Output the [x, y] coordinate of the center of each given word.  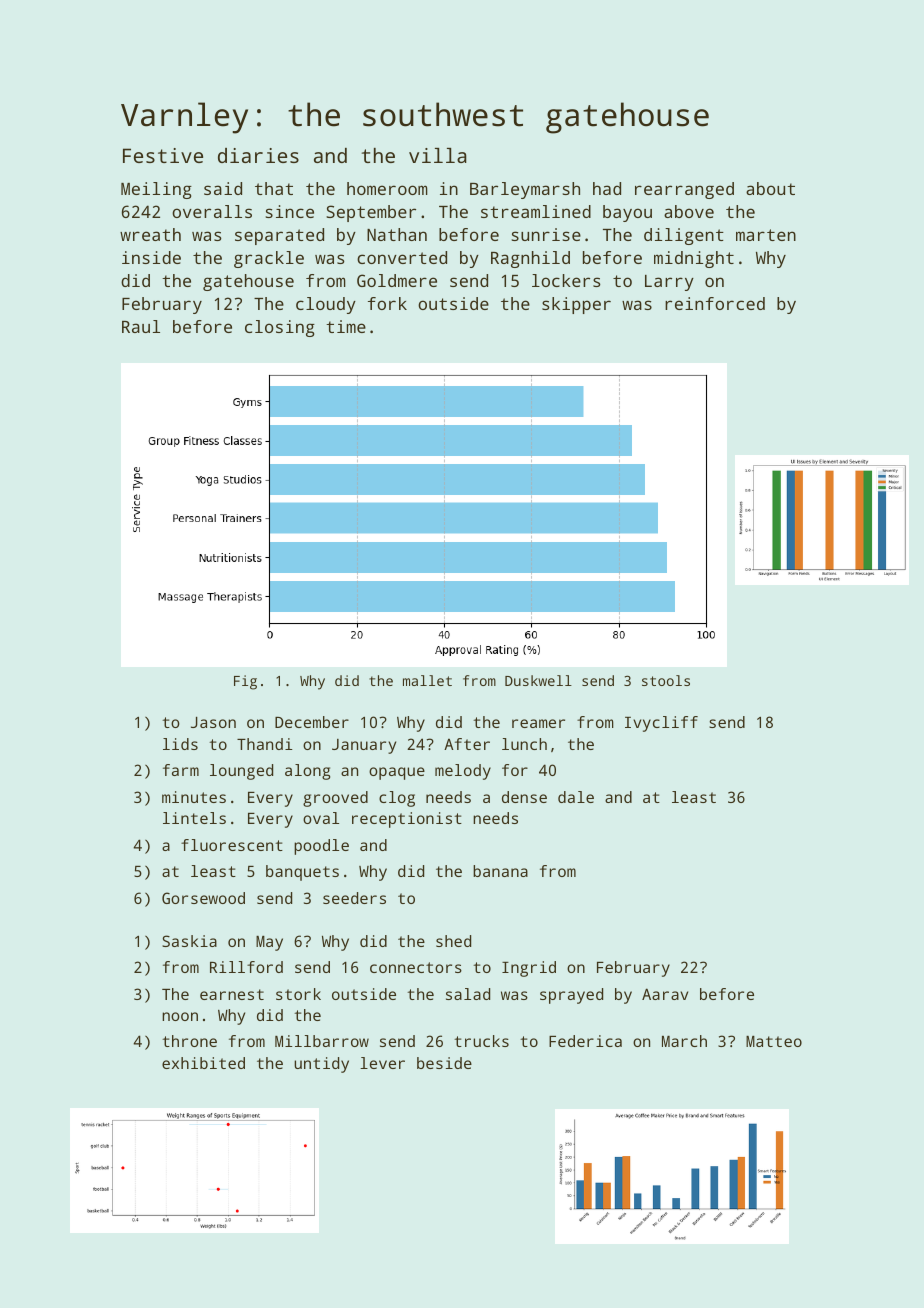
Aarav [665, 994]
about [770, 188]
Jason [213, 722]
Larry [669, 283]
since [290, 211]
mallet [427, 680]
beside [444, 1063]
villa [438, 155]
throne [189, 1041]
